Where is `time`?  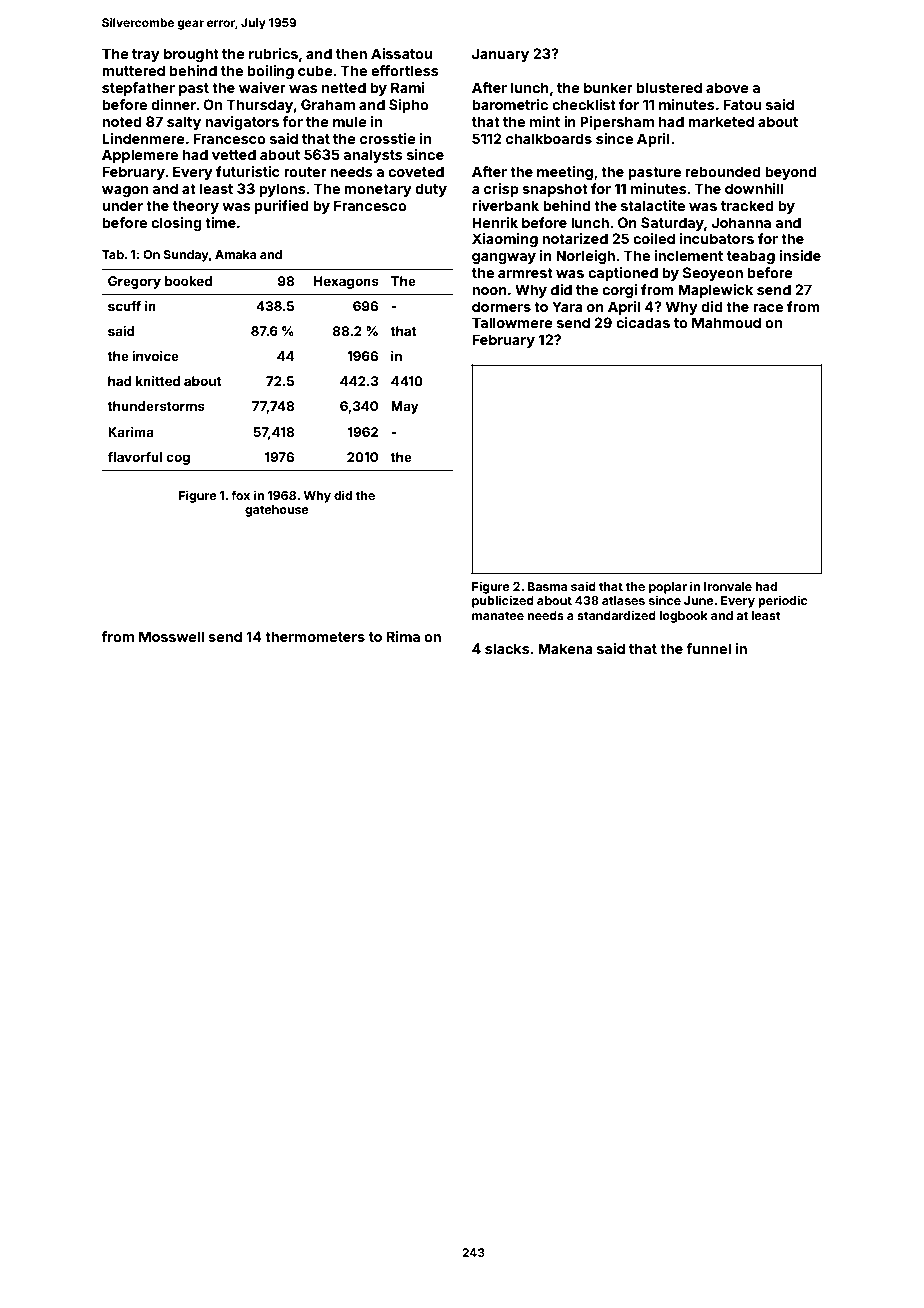 time is located at coordinates (220, 222).
